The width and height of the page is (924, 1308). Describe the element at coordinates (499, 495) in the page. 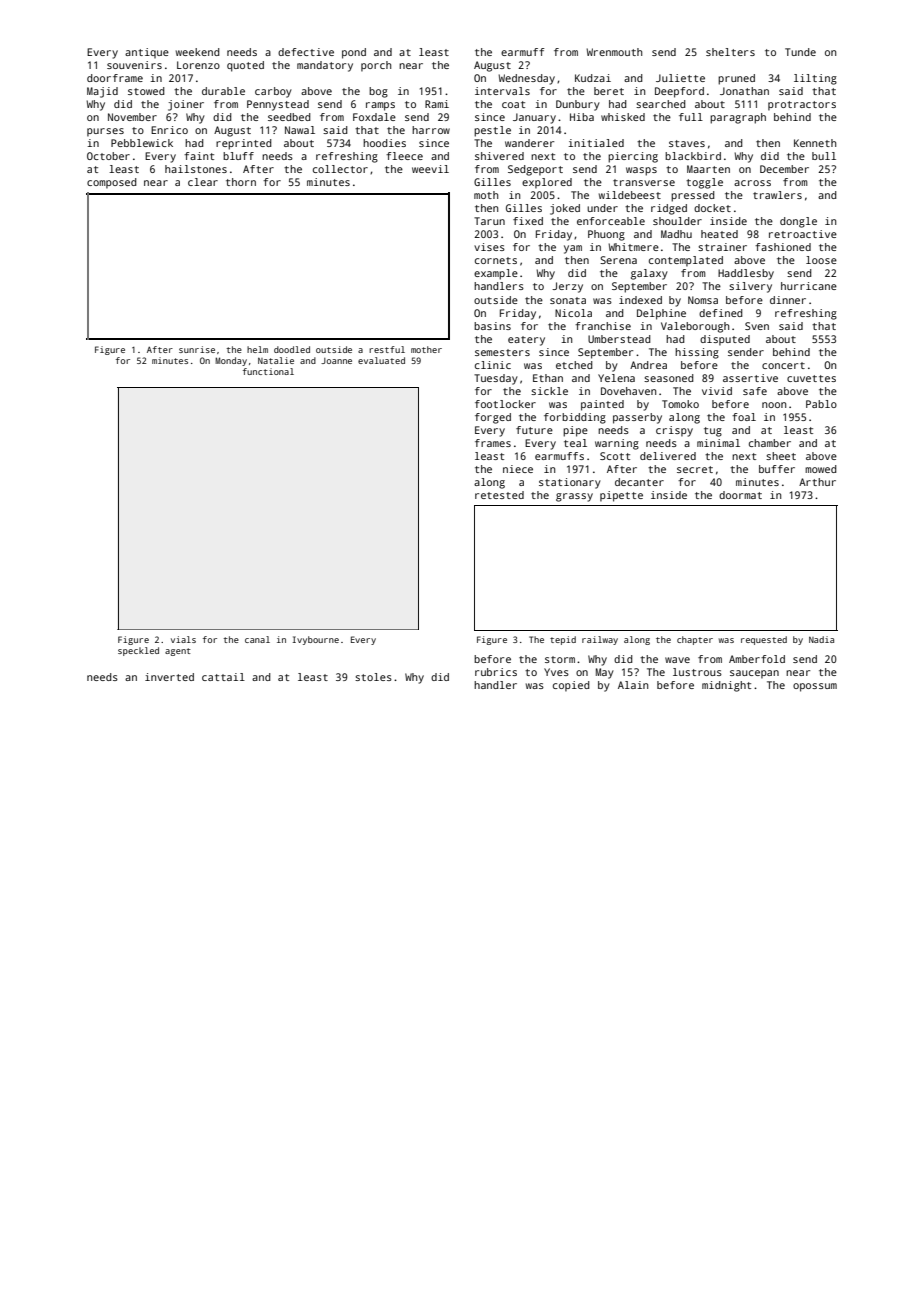

I see `retested` at that location.
